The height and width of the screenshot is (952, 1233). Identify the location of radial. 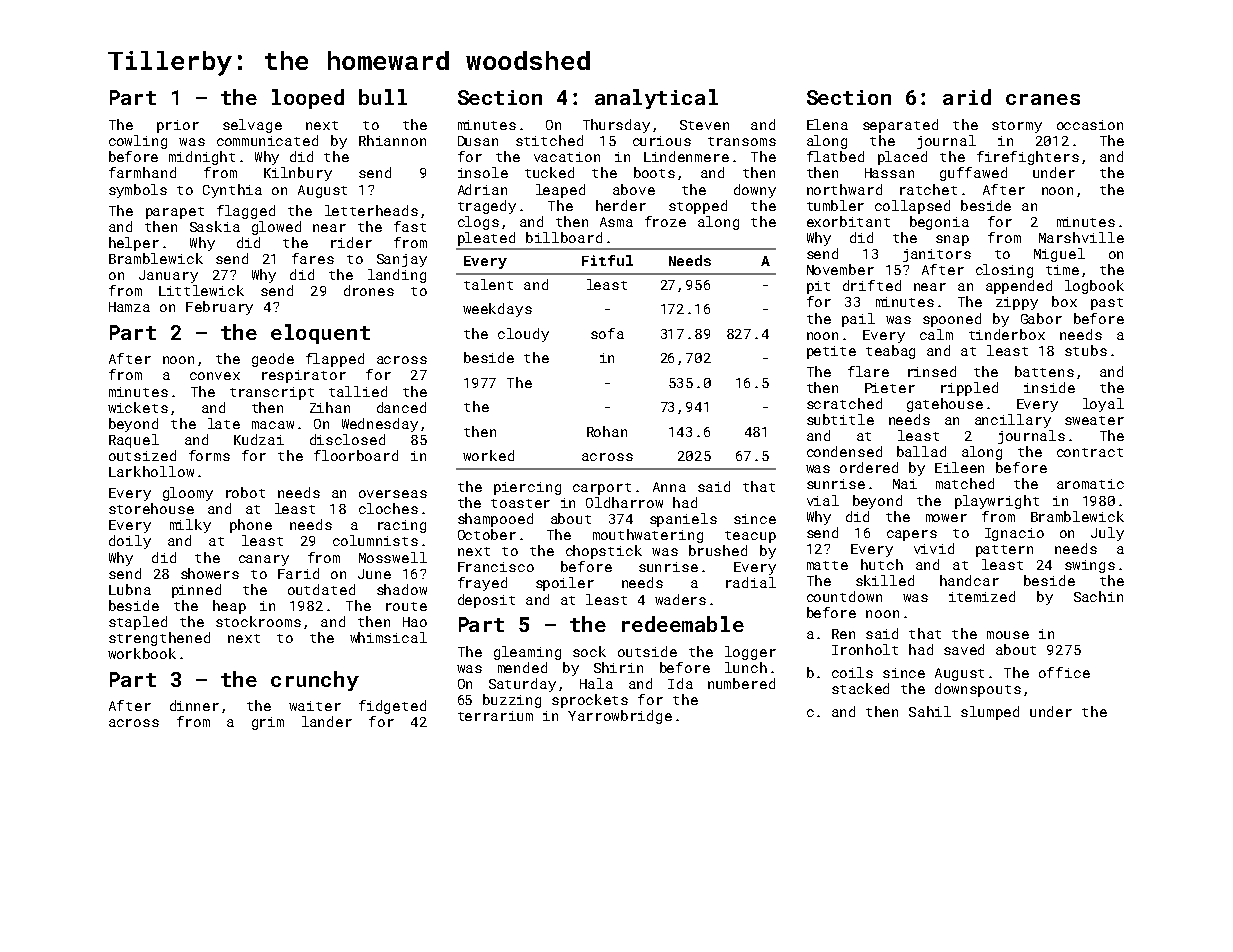
(751, 582).
